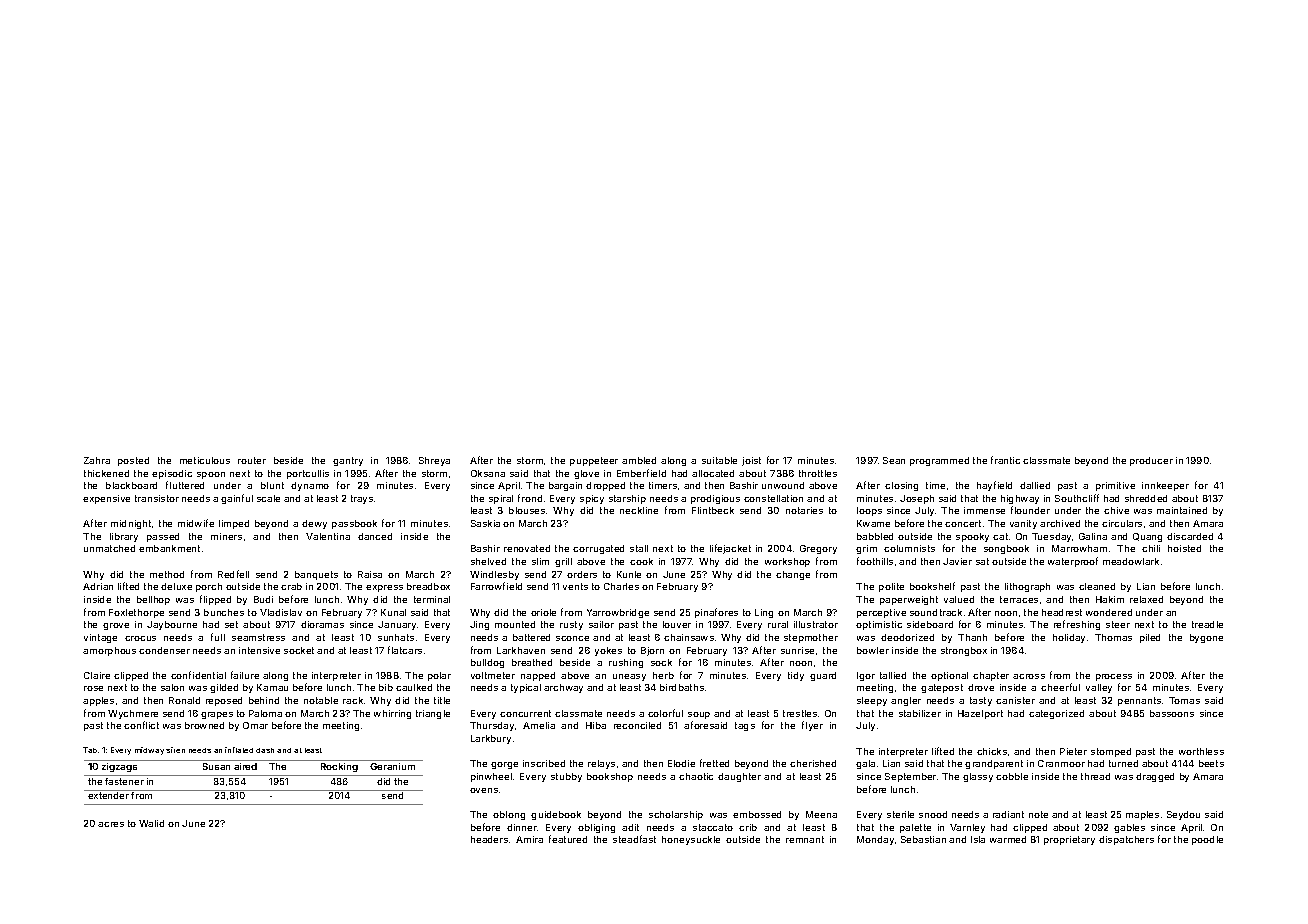 This page has height=924, width=1308. Describe the element at coordinates (1019, 599) in the page. I see `terraces` at that location.
